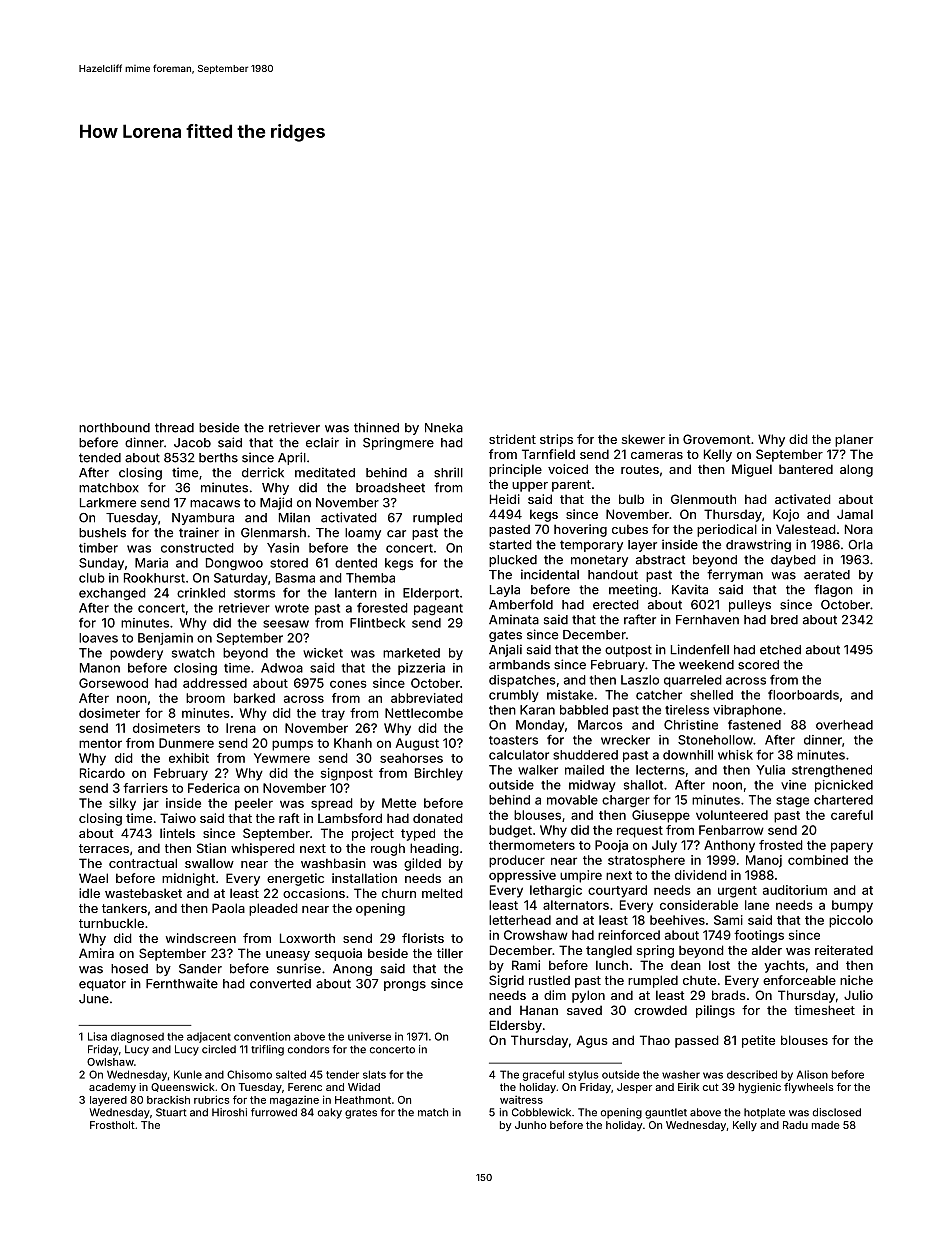 Image resolution: width=952 pixels, height=1233 pixels. Describe the element at coordinates (442, 893) in the page. I see `melted` at that location.
